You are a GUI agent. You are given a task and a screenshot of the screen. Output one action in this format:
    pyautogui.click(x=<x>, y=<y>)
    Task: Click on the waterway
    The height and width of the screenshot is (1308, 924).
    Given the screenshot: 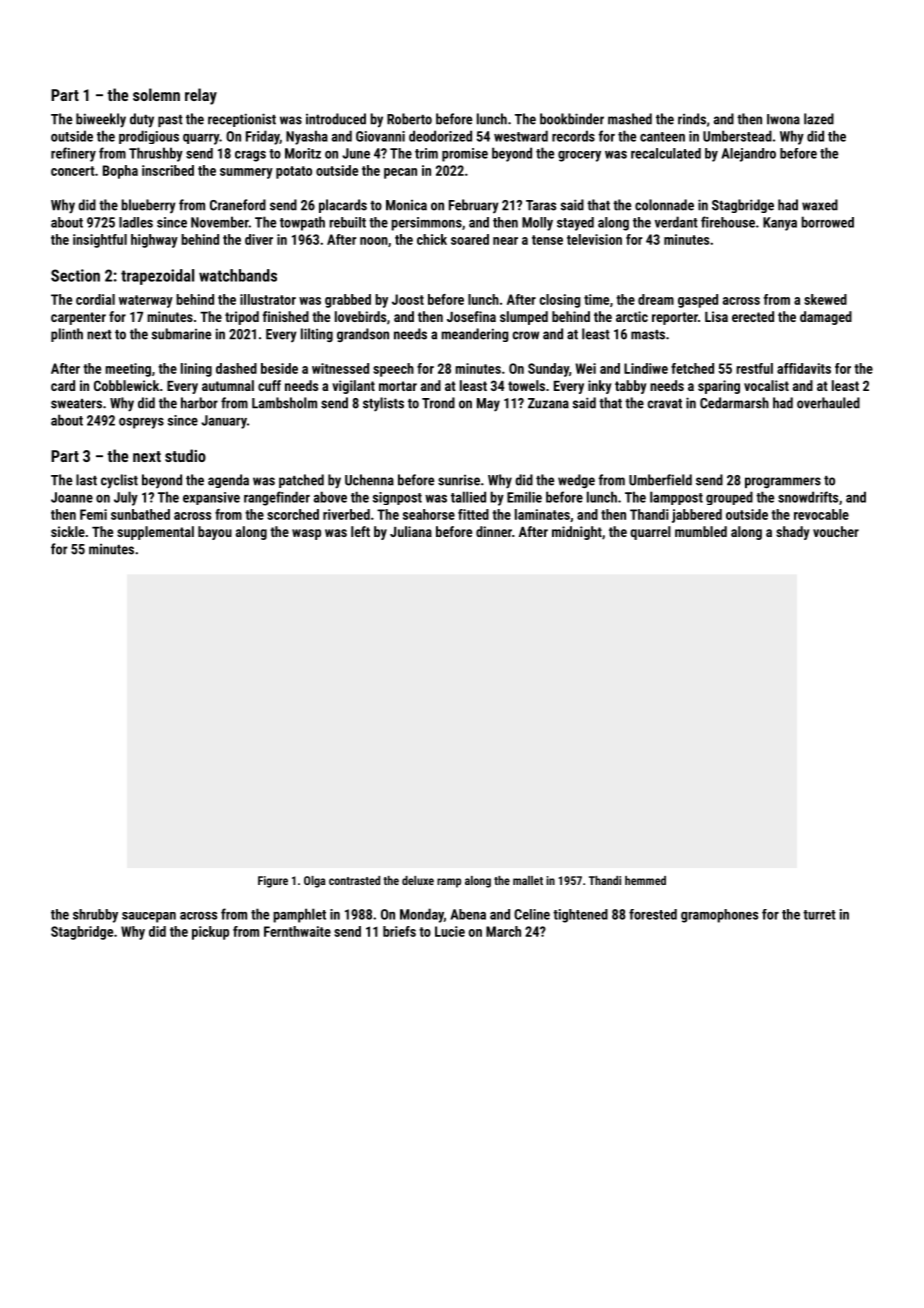 What is the action you would take?
    pyautogui.click(x=146, y=301)
